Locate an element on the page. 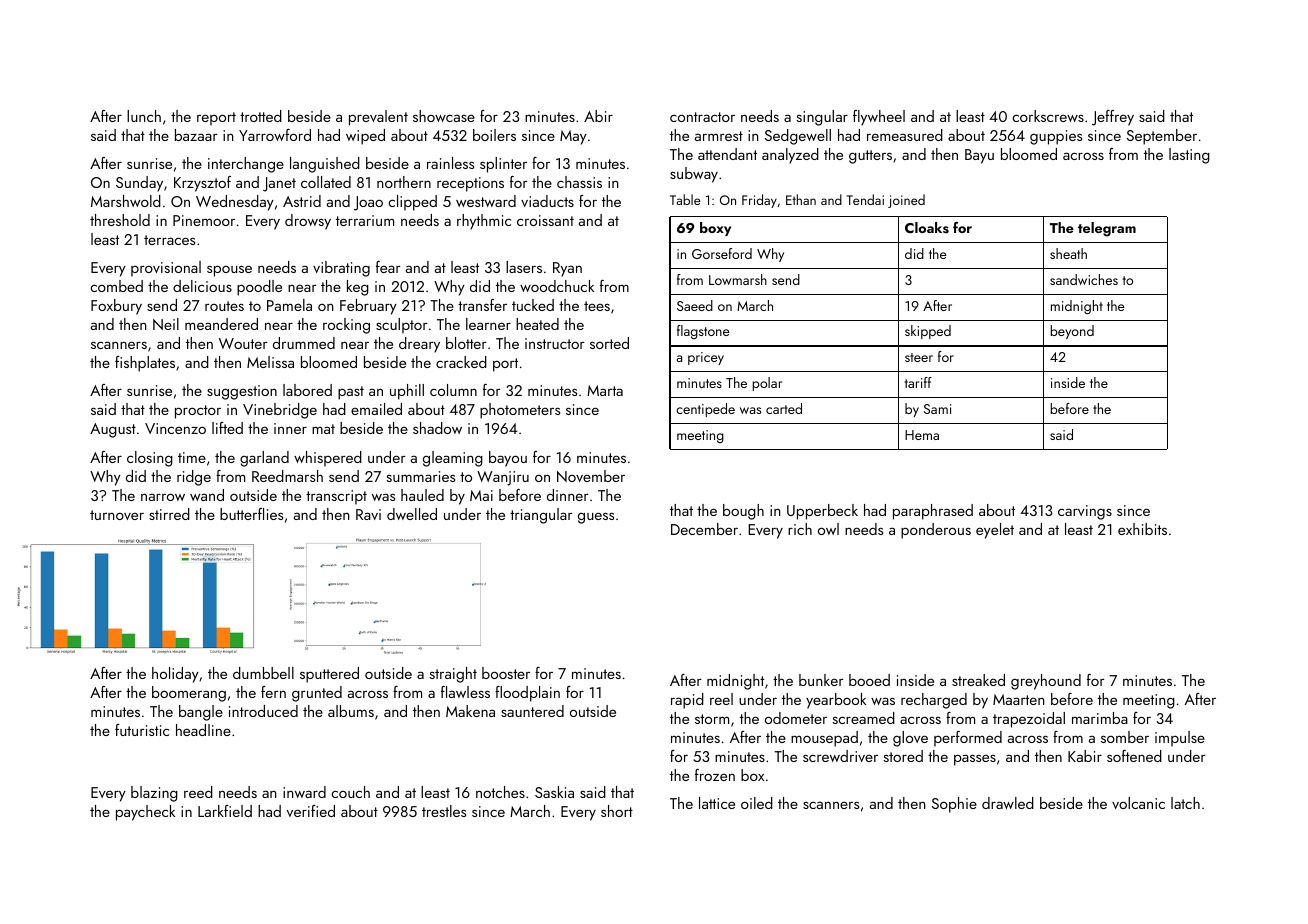 Image resolution: width=1308 pixels, height=924 pixels. booster is located at coordinates (506, 673).
